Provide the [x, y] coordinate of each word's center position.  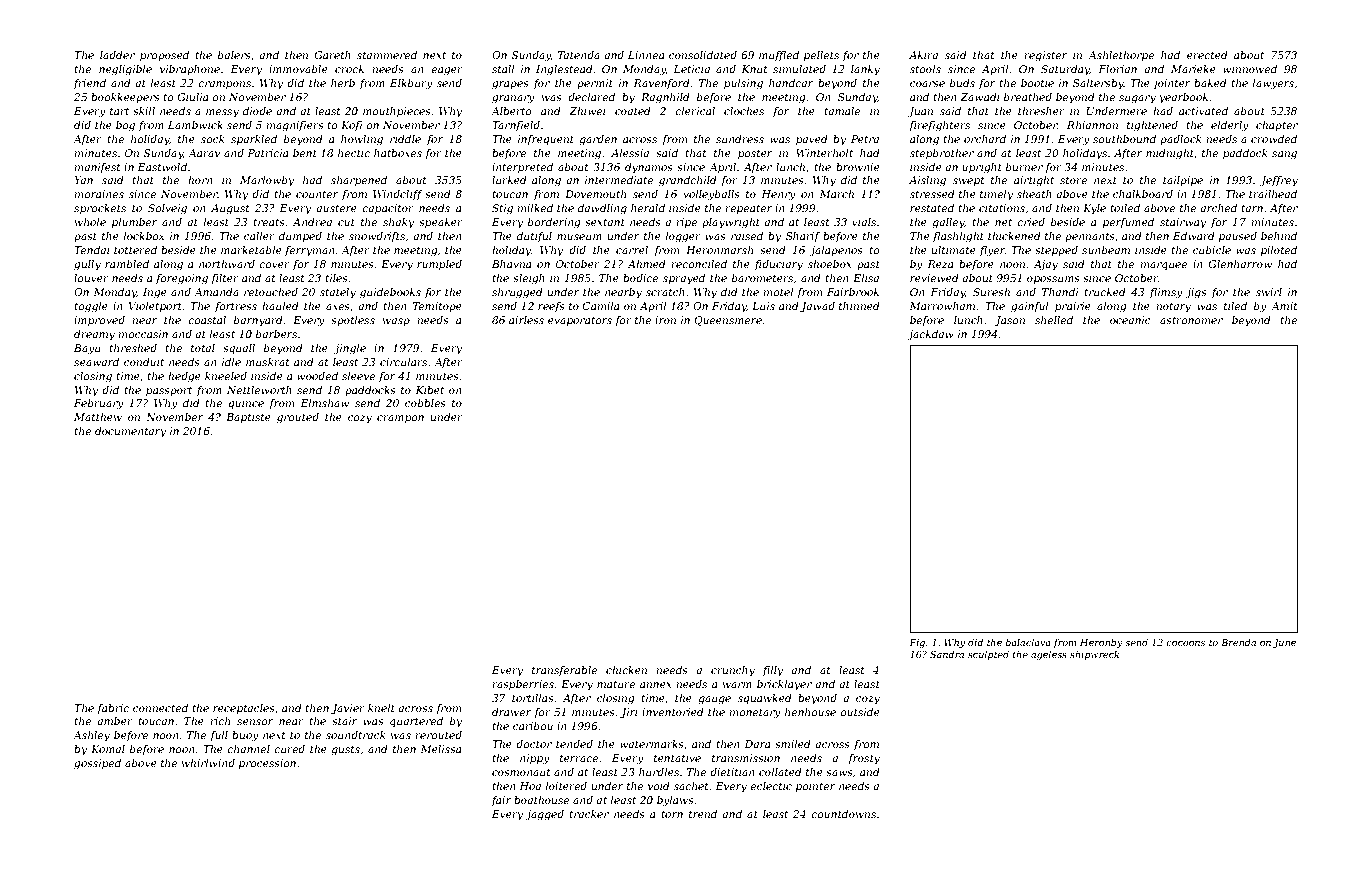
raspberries [523, 685]
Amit [1284, 306]
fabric [113, 709]
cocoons [1185, 643]
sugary [1137, 99]
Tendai [92, 250]
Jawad [817, 307]
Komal [108, 749]
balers [234, 55]
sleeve [358, 376]
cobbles [425, 403]
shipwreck [1094, 655]
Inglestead [564, 70]
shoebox [830, 264]
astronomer [1191, 320]
